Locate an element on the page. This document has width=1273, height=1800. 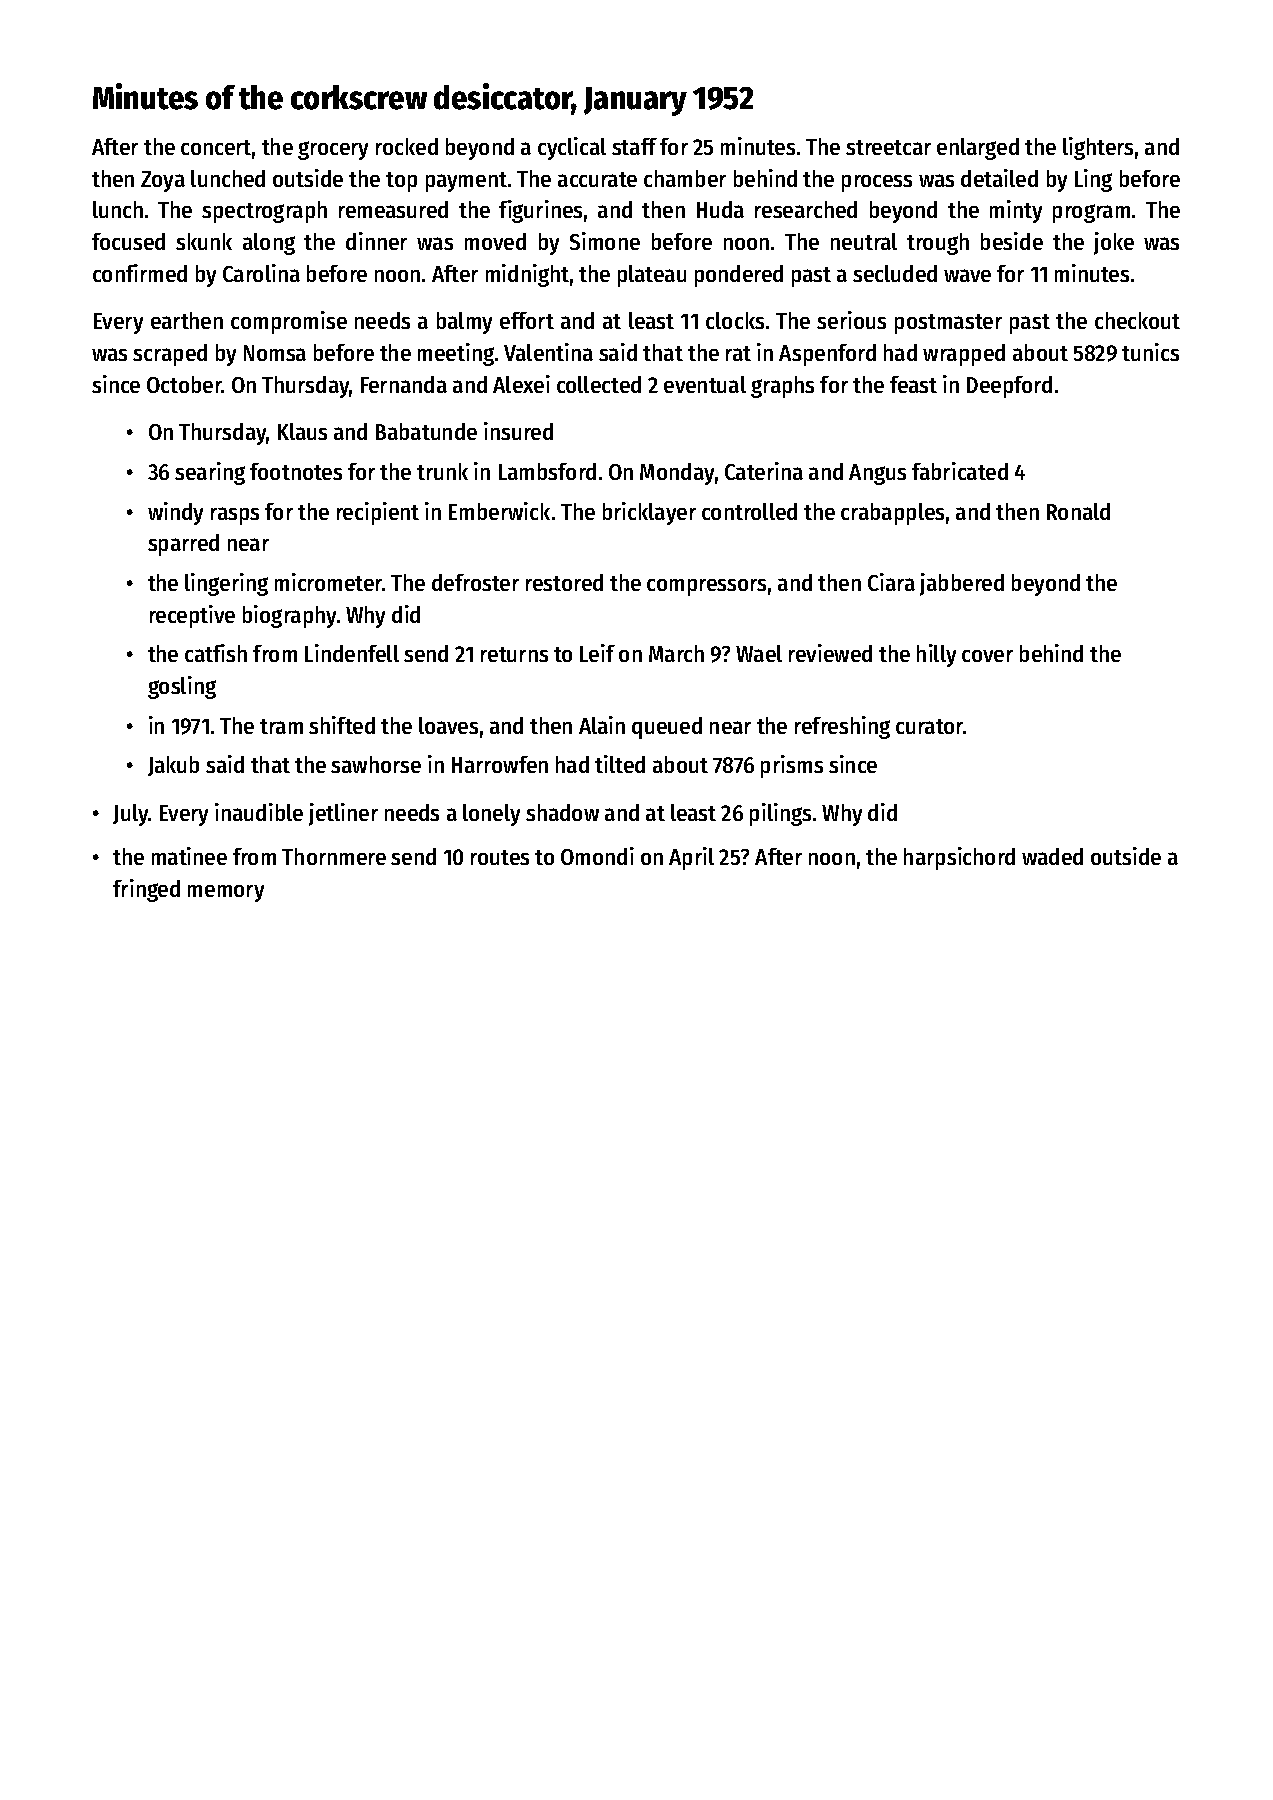
lonely is located at coordinates (491, 815).
